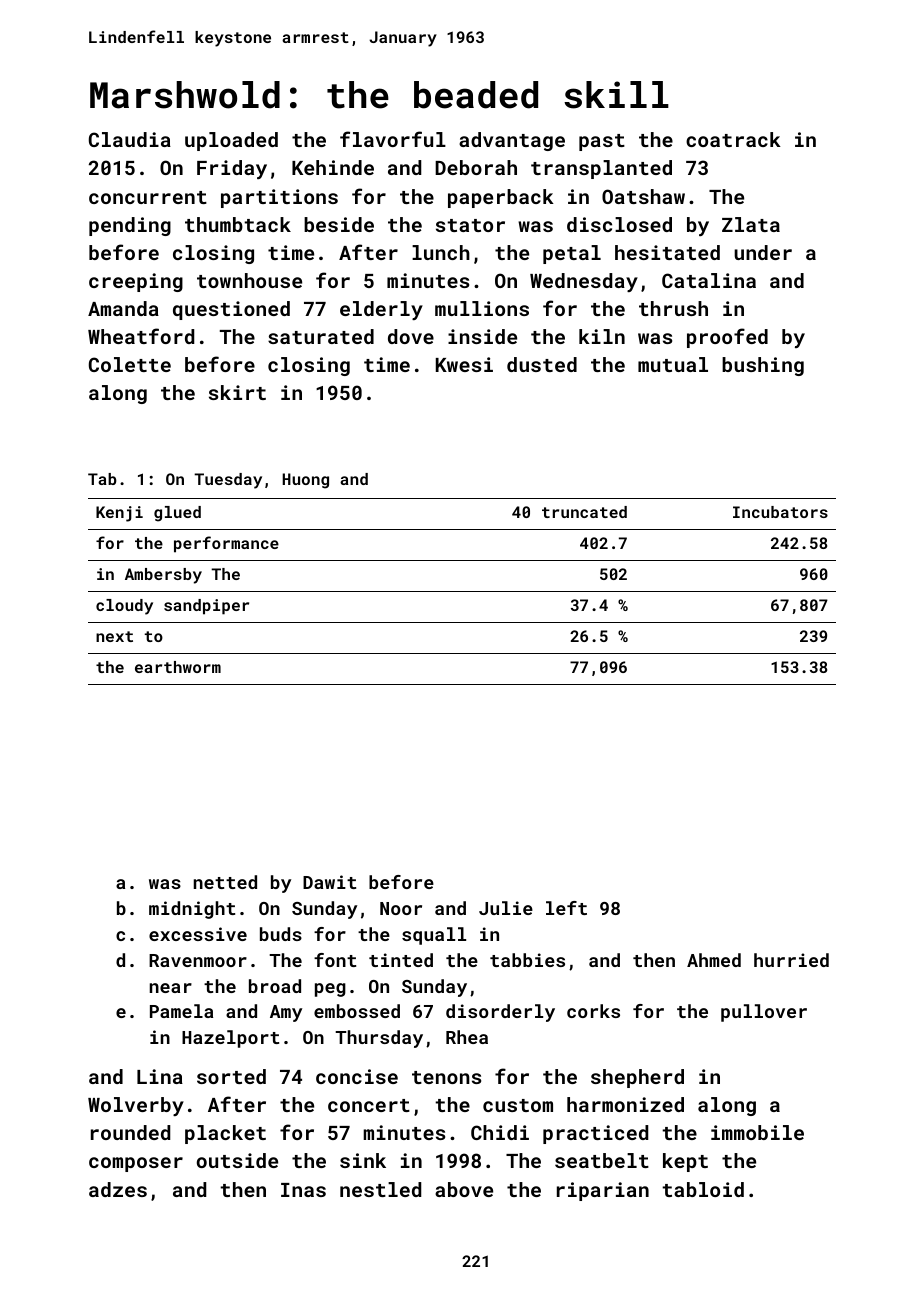  I want to click on adzes, so click(118, 1189).
